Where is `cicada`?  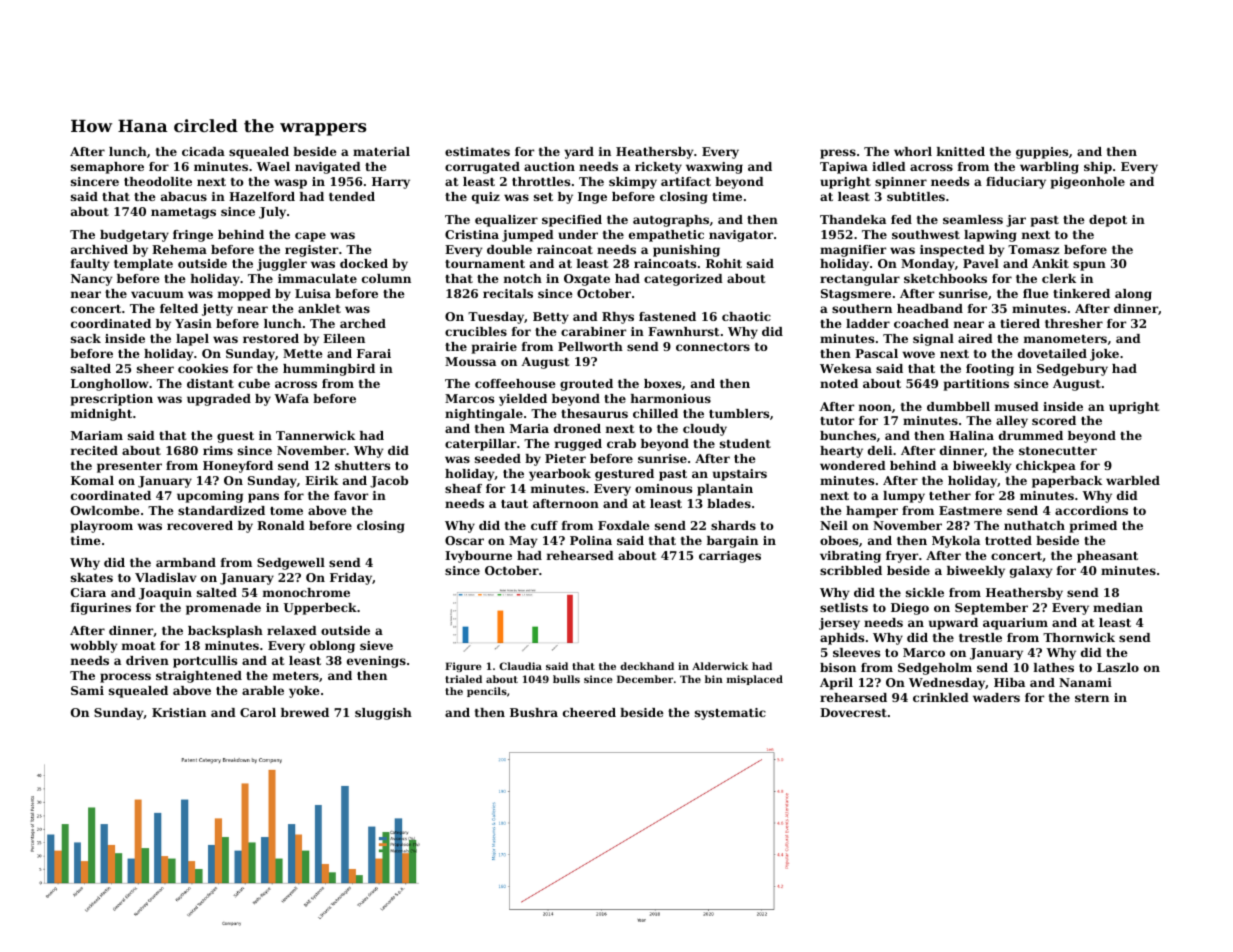
cicada is located at coordinates (203, 151).
